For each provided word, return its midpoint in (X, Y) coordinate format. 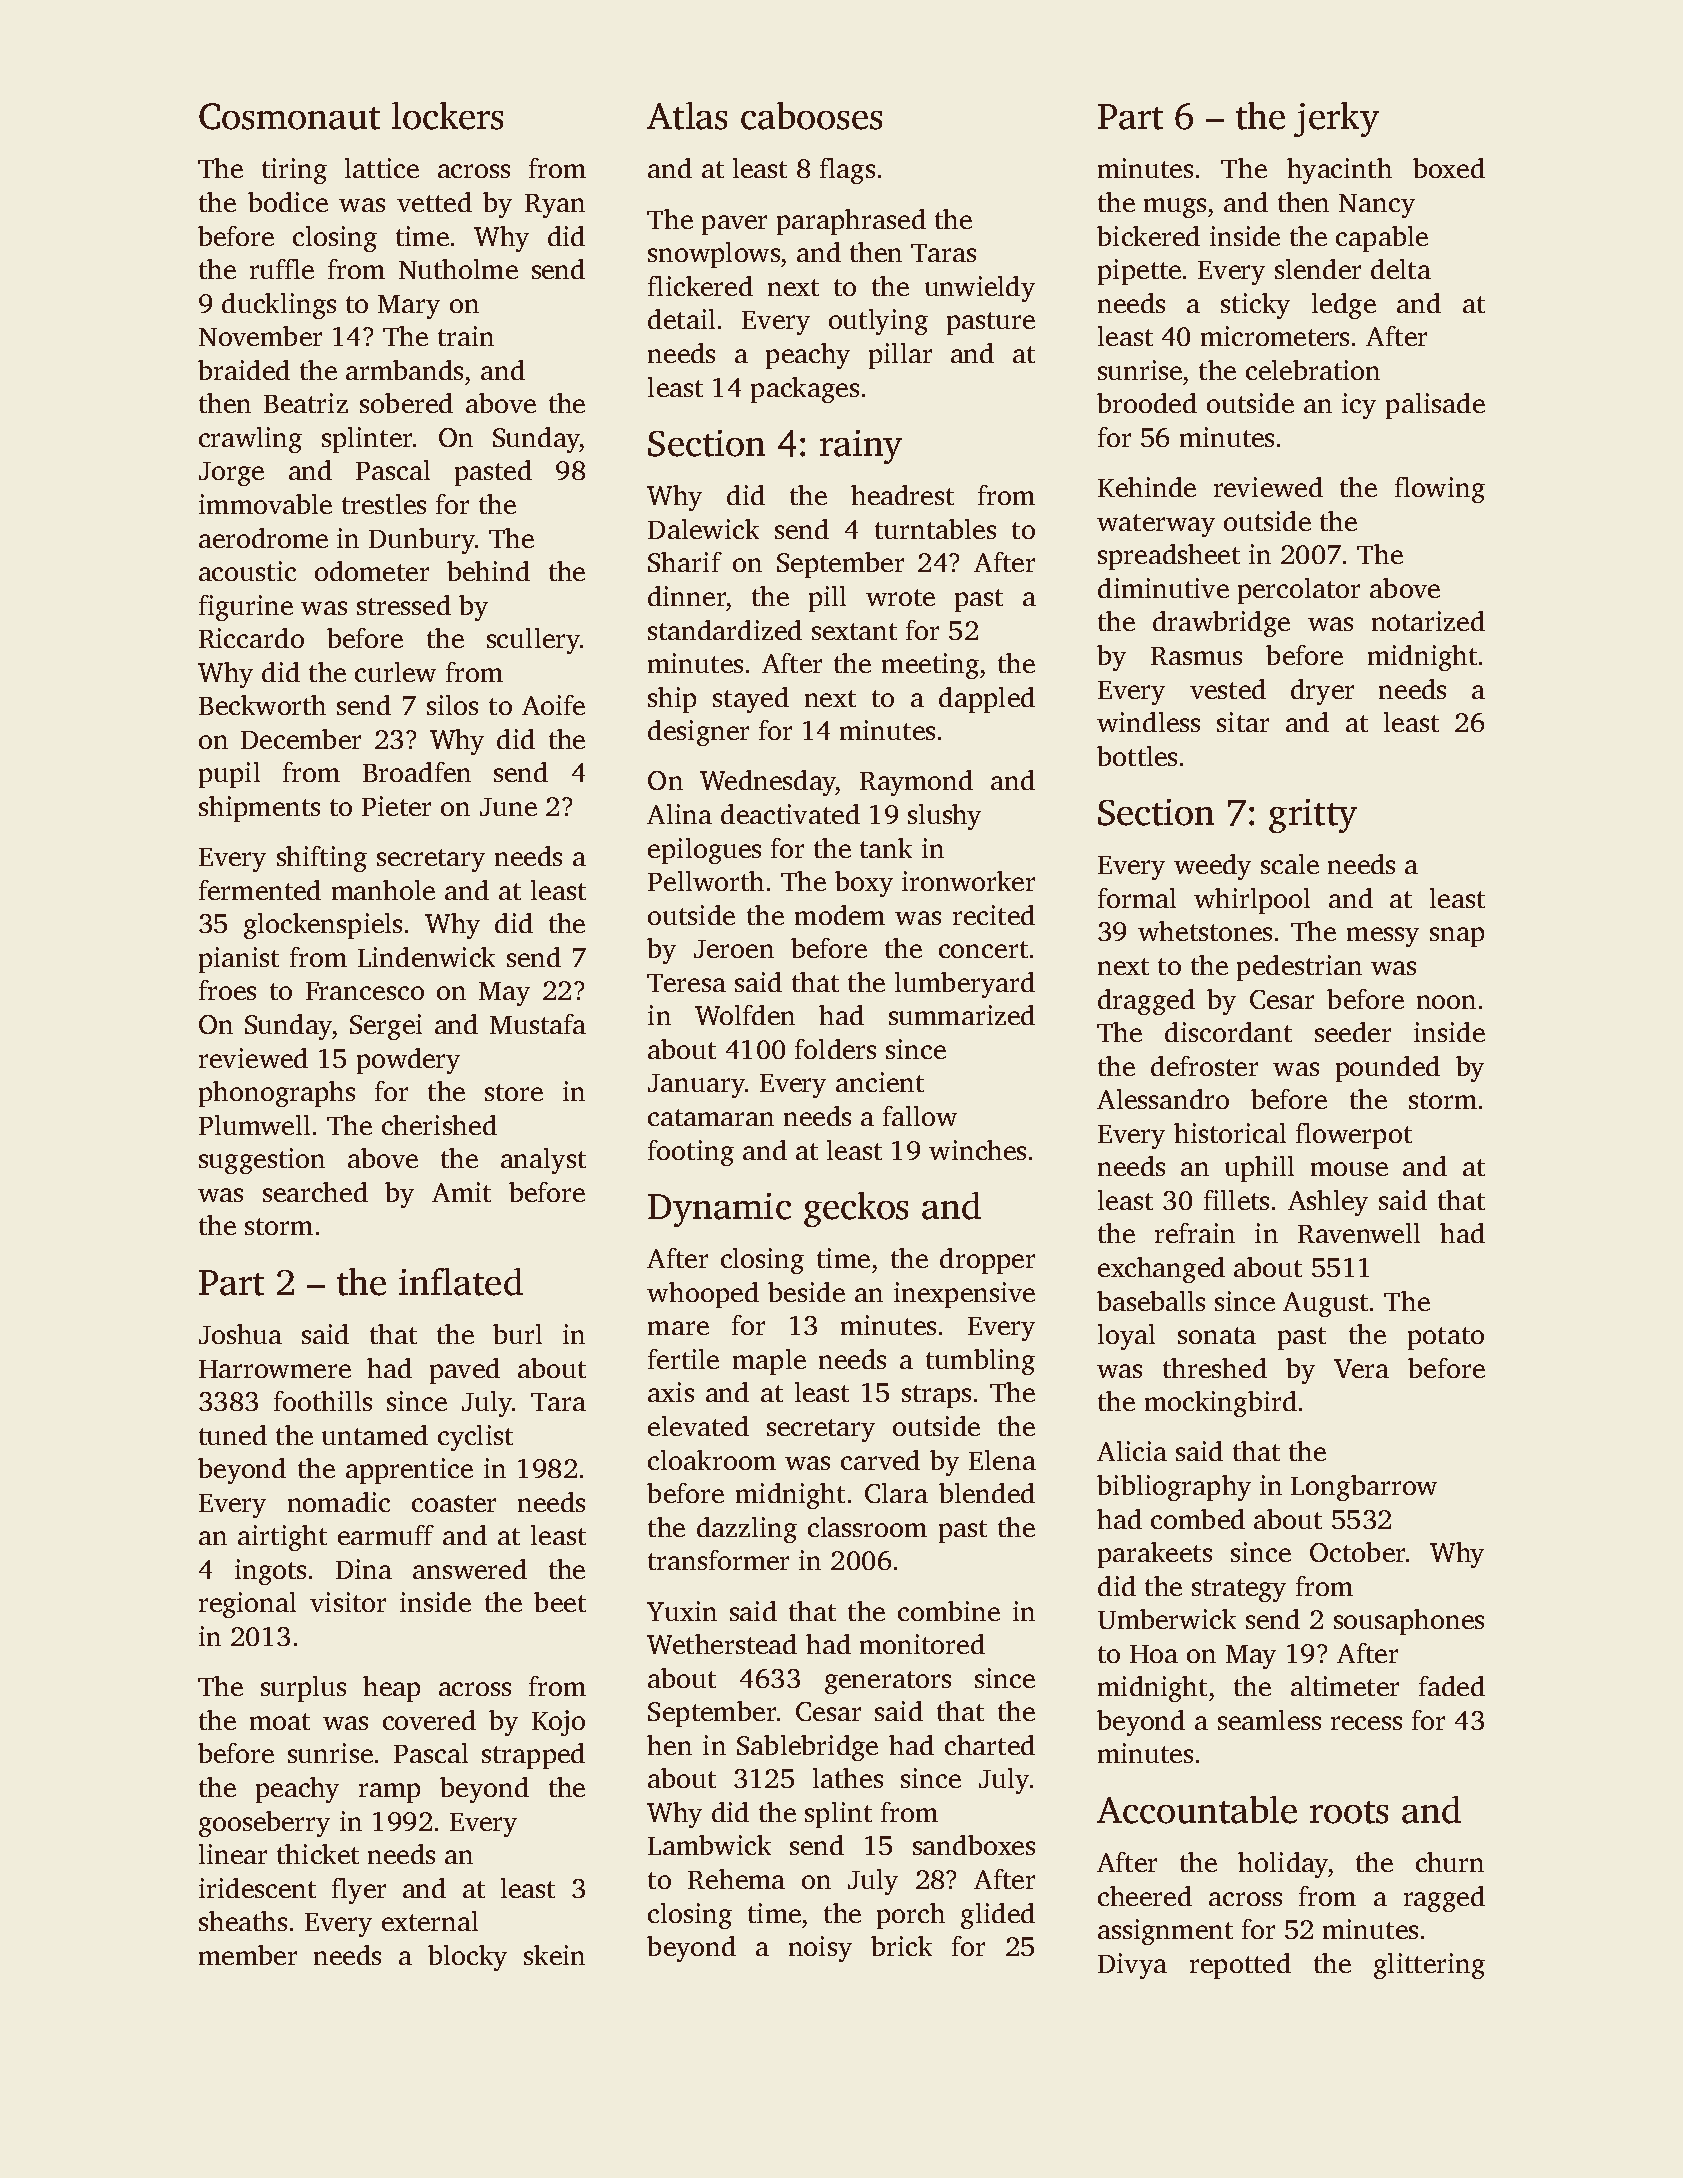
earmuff (386, 1535)
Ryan (555, 206)
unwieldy (980, 289)
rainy (861, 447)
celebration (1313, 370)
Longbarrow (1364, 1488)
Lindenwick (426, 957)
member (248, 1955)
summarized (962, 1015)
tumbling (980, 1362)
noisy (820, 1949)
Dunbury (422, 541)
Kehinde (1147, 487)
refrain (1195, 1233)
